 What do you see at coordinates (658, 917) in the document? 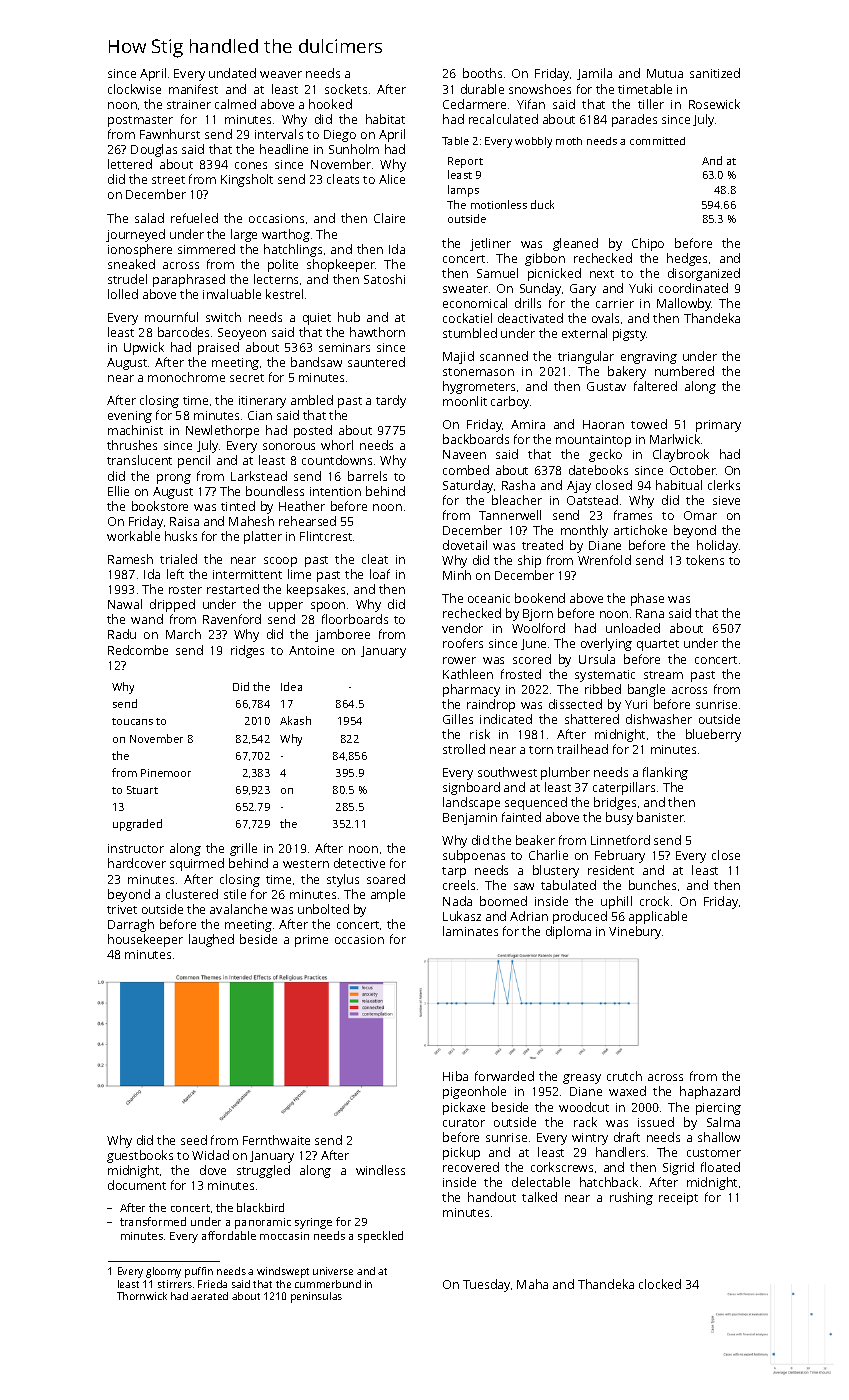
I see `applicable` at bounding box center [658, 917].
